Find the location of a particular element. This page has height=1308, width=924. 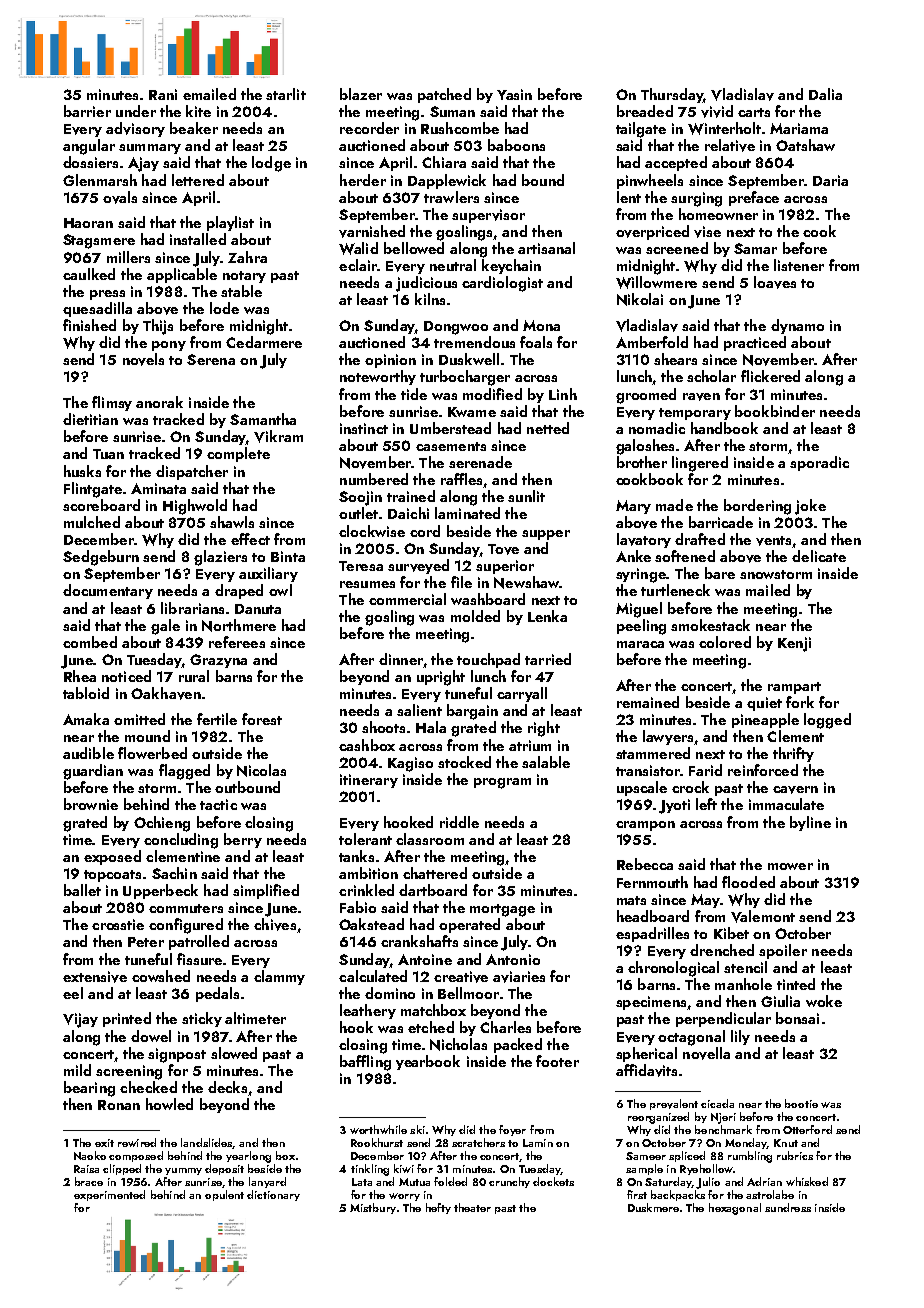

exposed is located at coordinates (112, 857).
